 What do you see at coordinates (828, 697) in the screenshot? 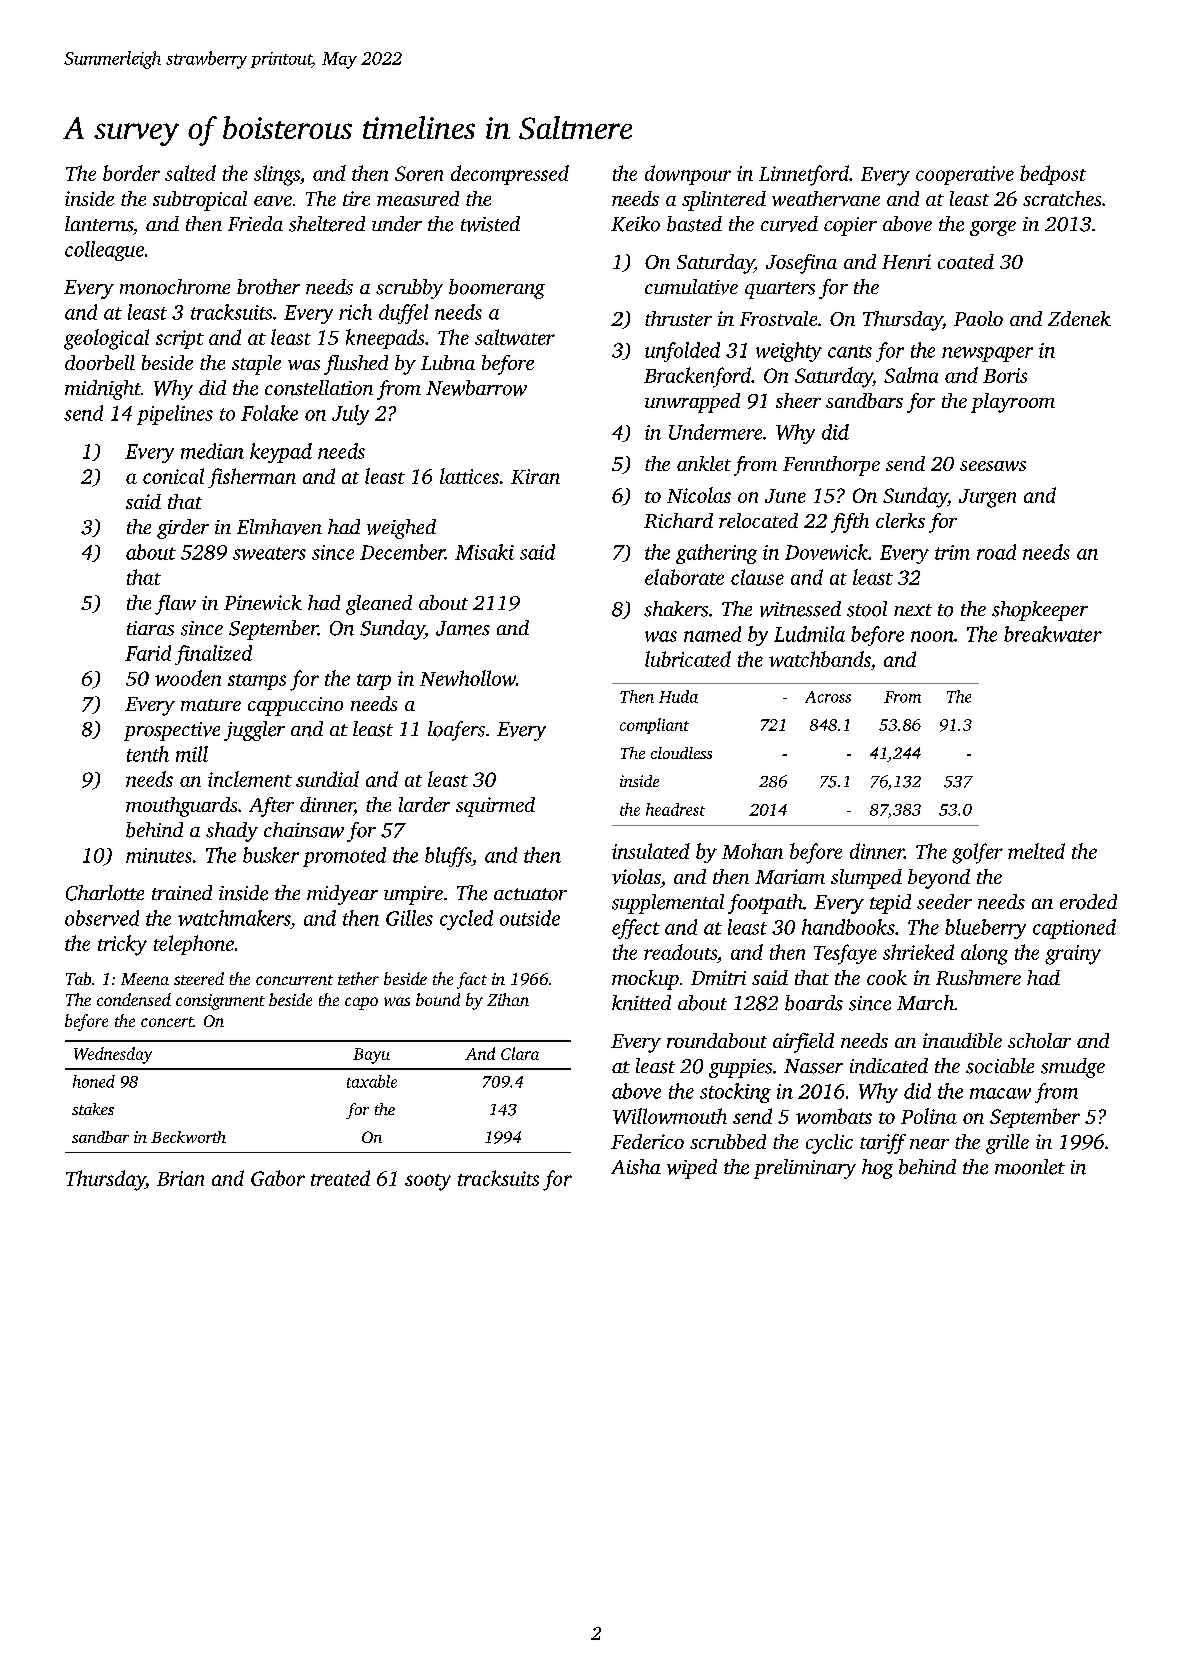
I see `Across` at bounding box center [828, 697].
